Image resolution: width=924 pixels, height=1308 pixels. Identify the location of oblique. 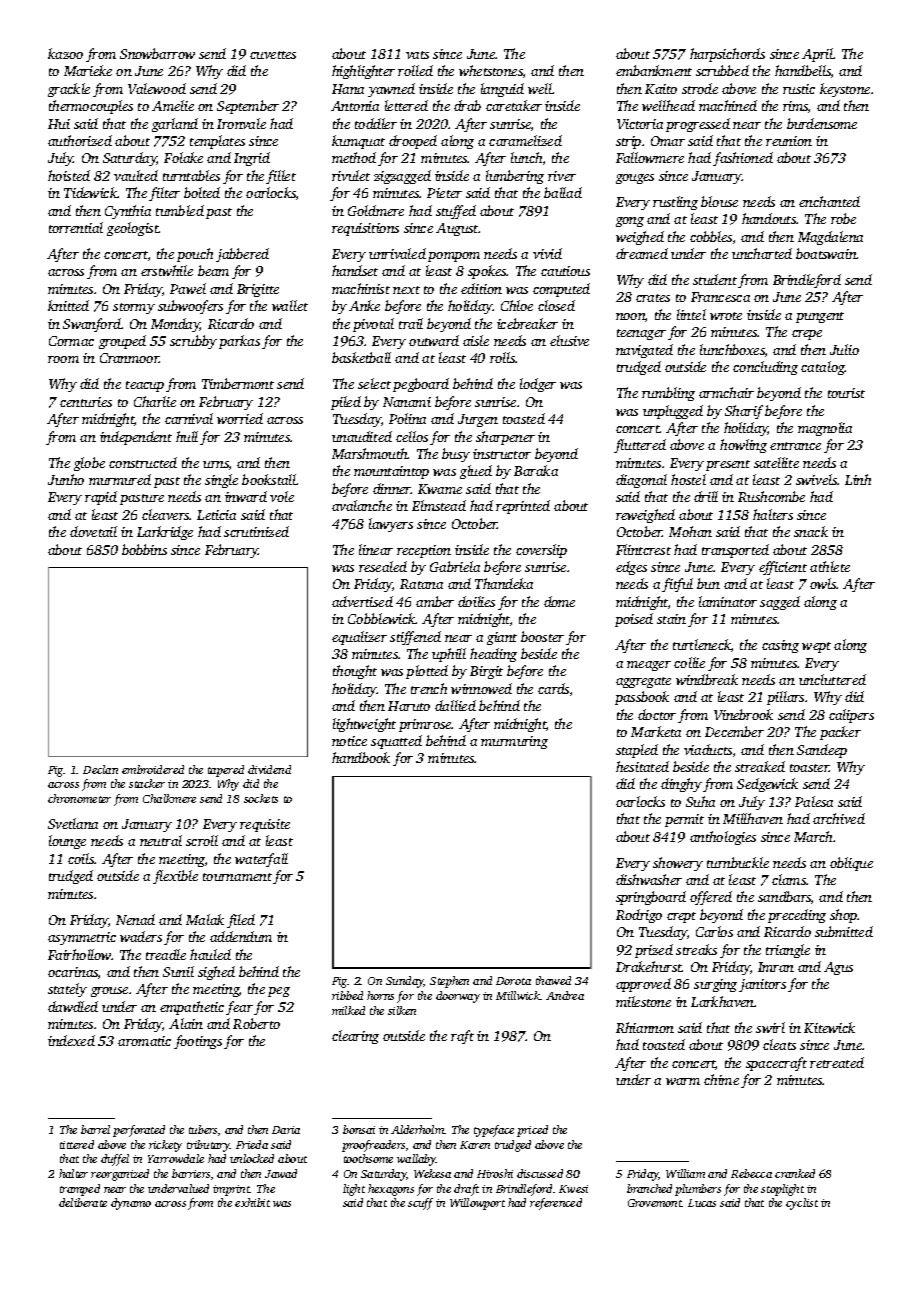
(851, 864).
